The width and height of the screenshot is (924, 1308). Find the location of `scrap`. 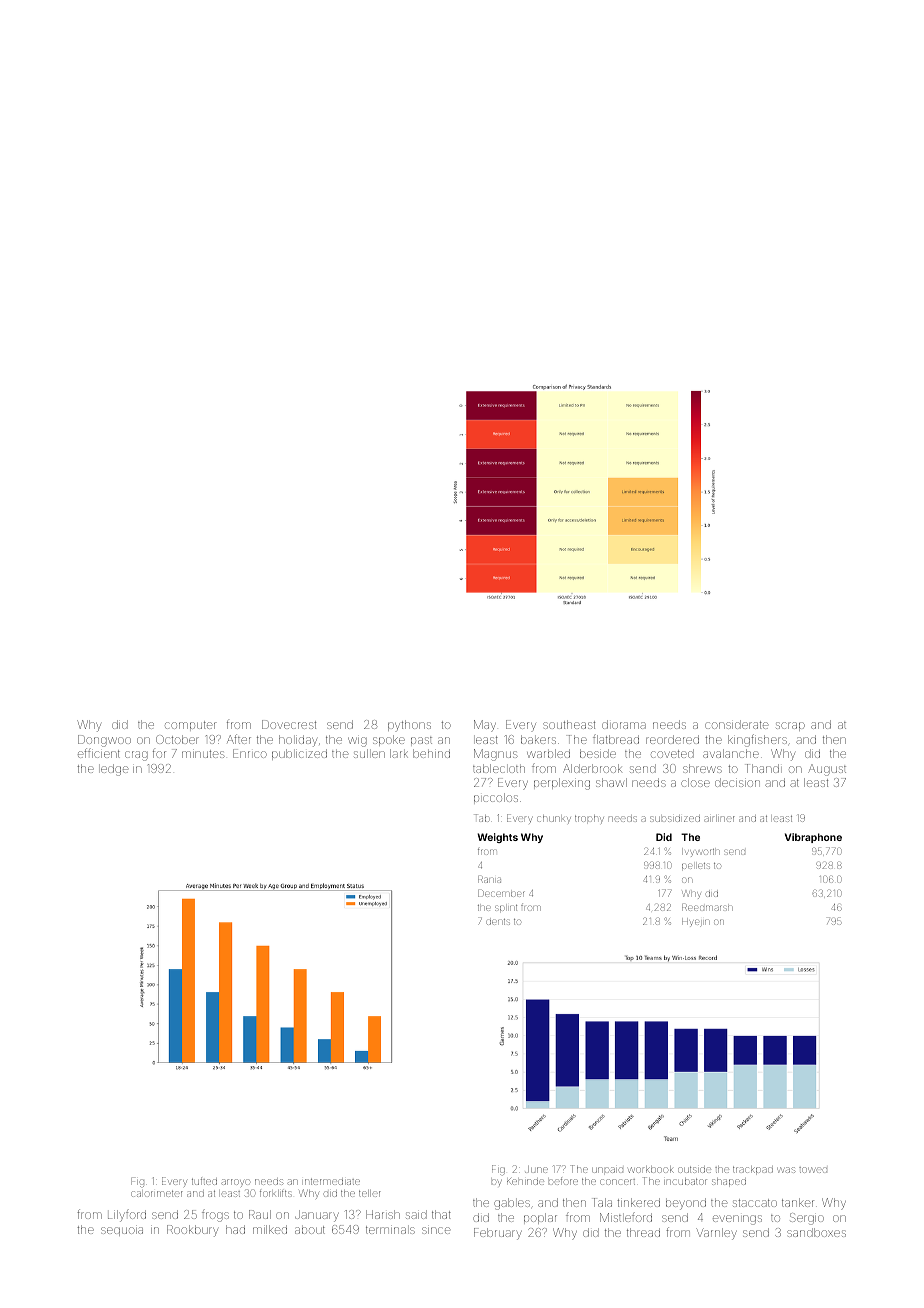

scrap is located at coordinates (790, 726).
